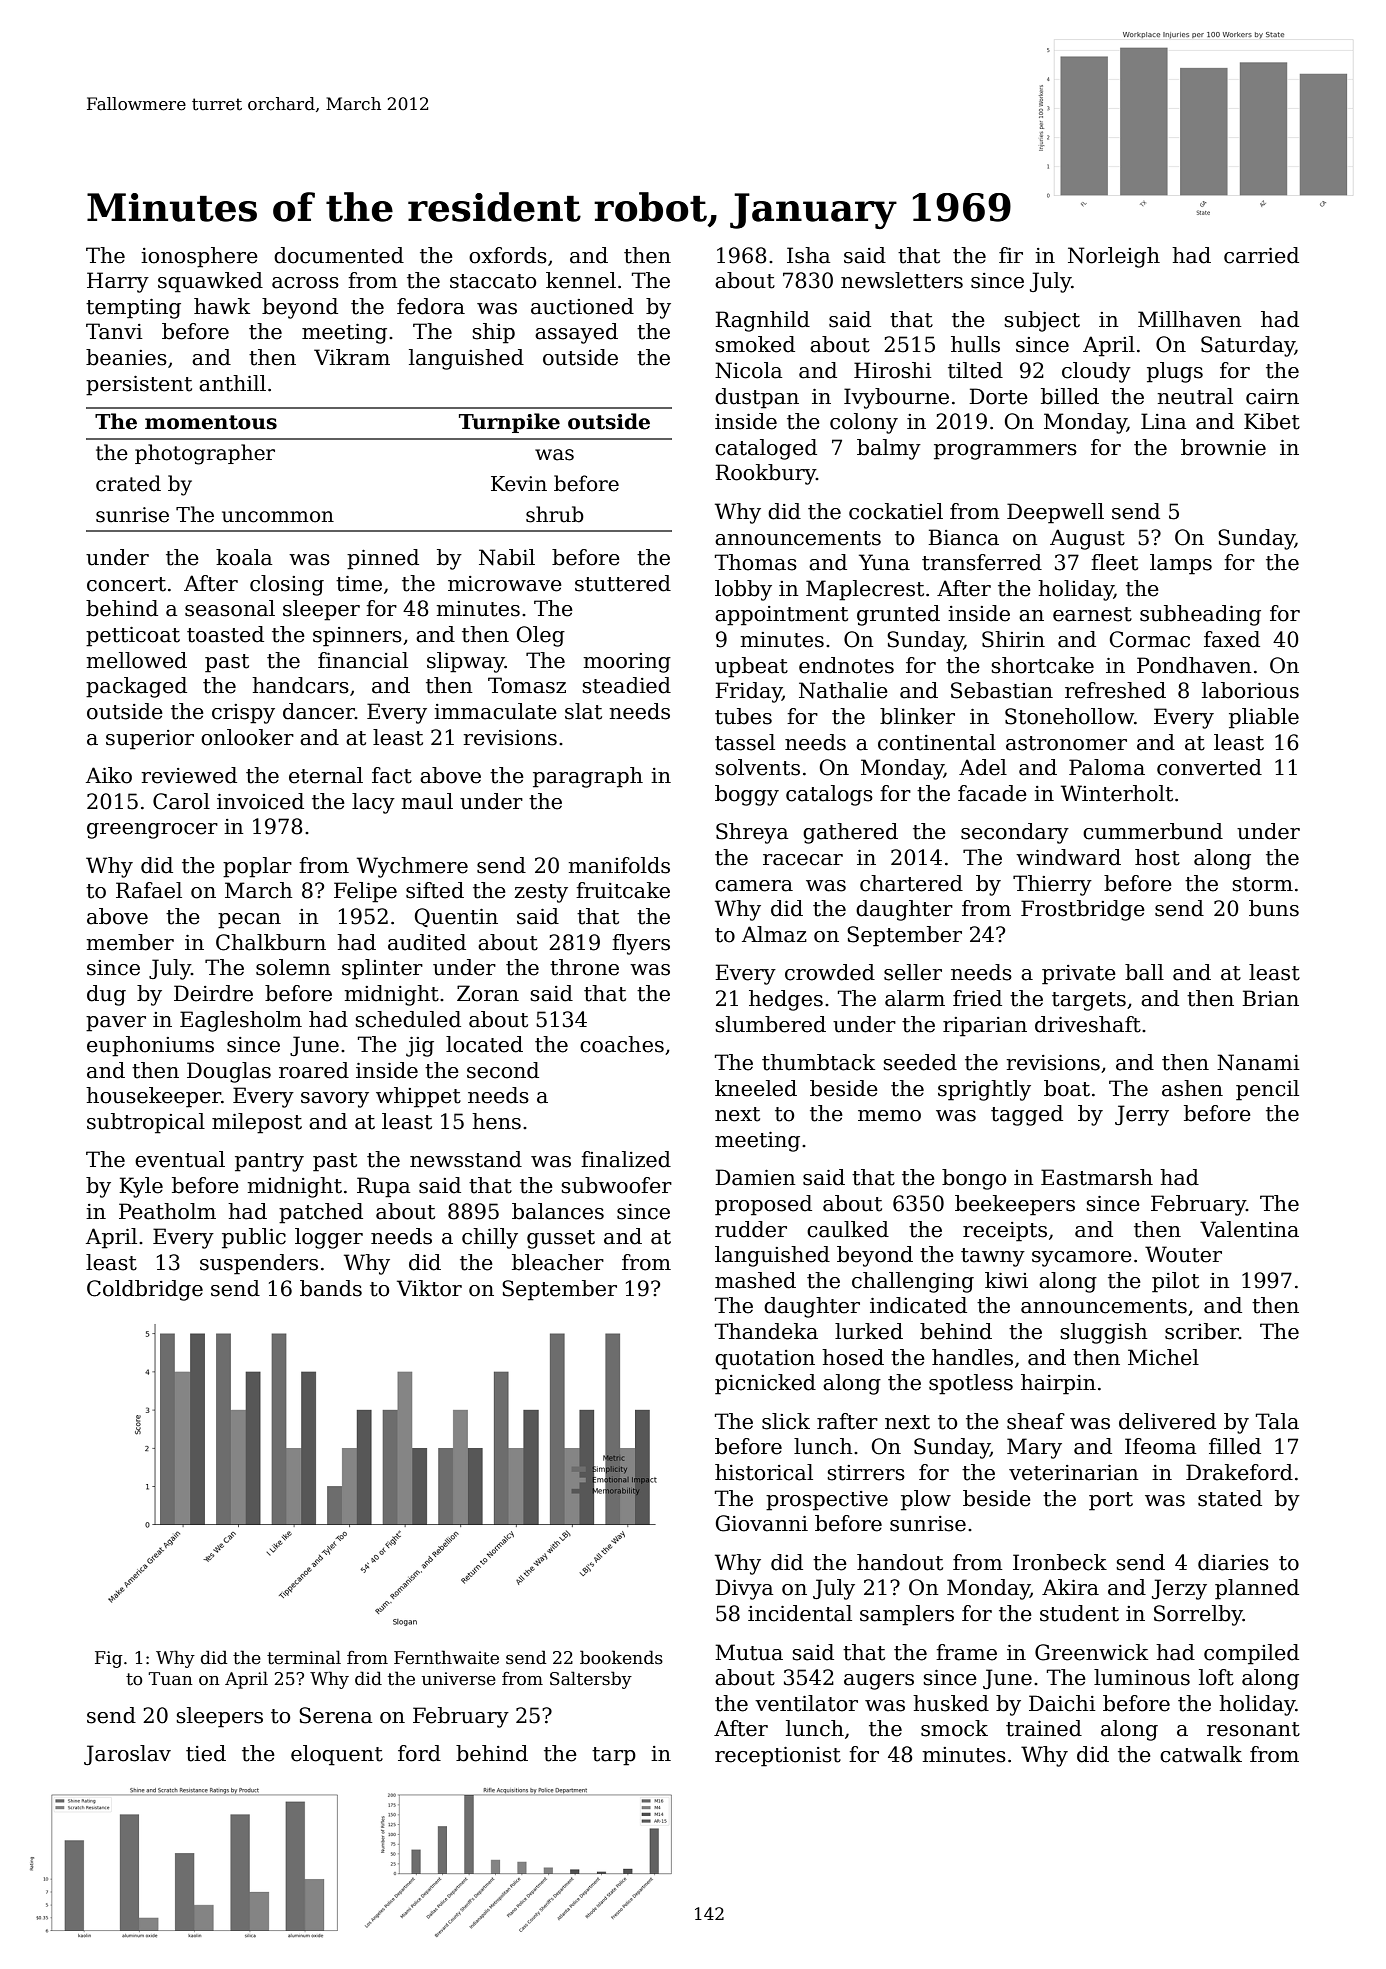  I want to click on Felipe, so click(365, 892).
